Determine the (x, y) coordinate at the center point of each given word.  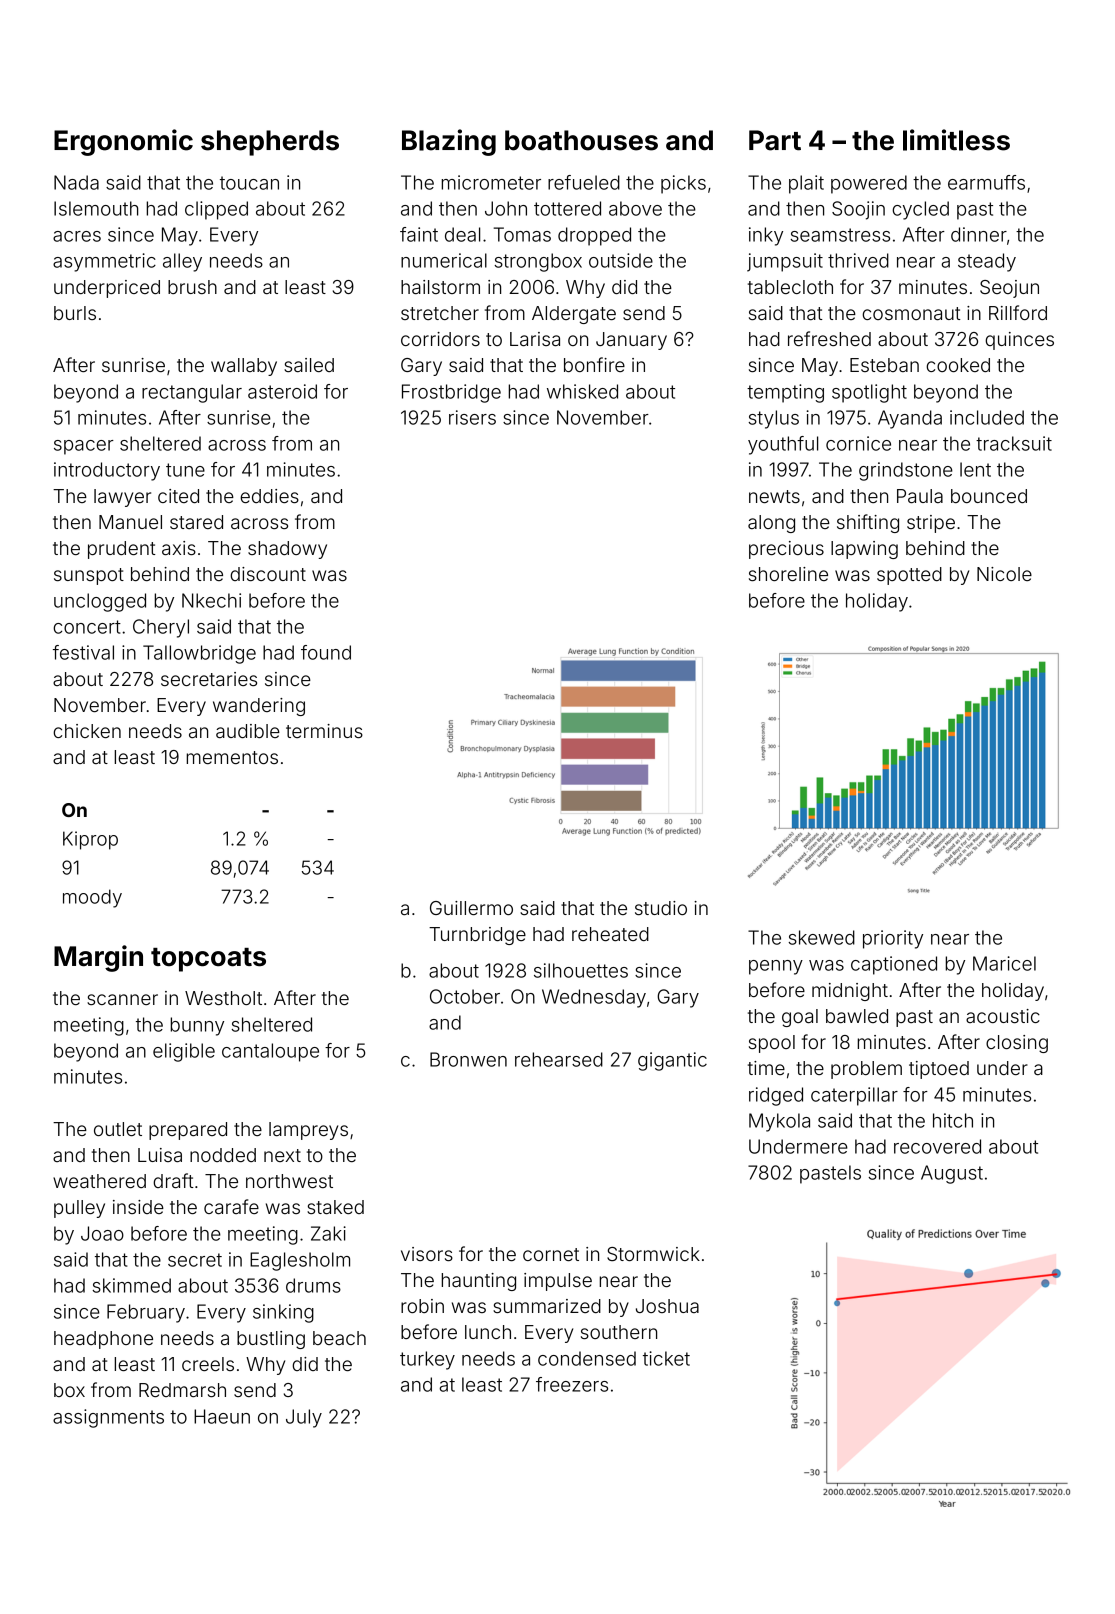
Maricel (1004, 963)
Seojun (1009, 289)
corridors (440, 339)
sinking (283, 1313)
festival (83, 652)
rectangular (192, 393)
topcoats (208, 960)
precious (786, 550)
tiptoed (939, 1070)
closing (1017, 1044)
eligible (184, 1052)
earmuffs (986, 182)
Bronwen (468, 1059)
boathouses (581, 140)
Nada (76, 182)
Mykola (779, 1122)
